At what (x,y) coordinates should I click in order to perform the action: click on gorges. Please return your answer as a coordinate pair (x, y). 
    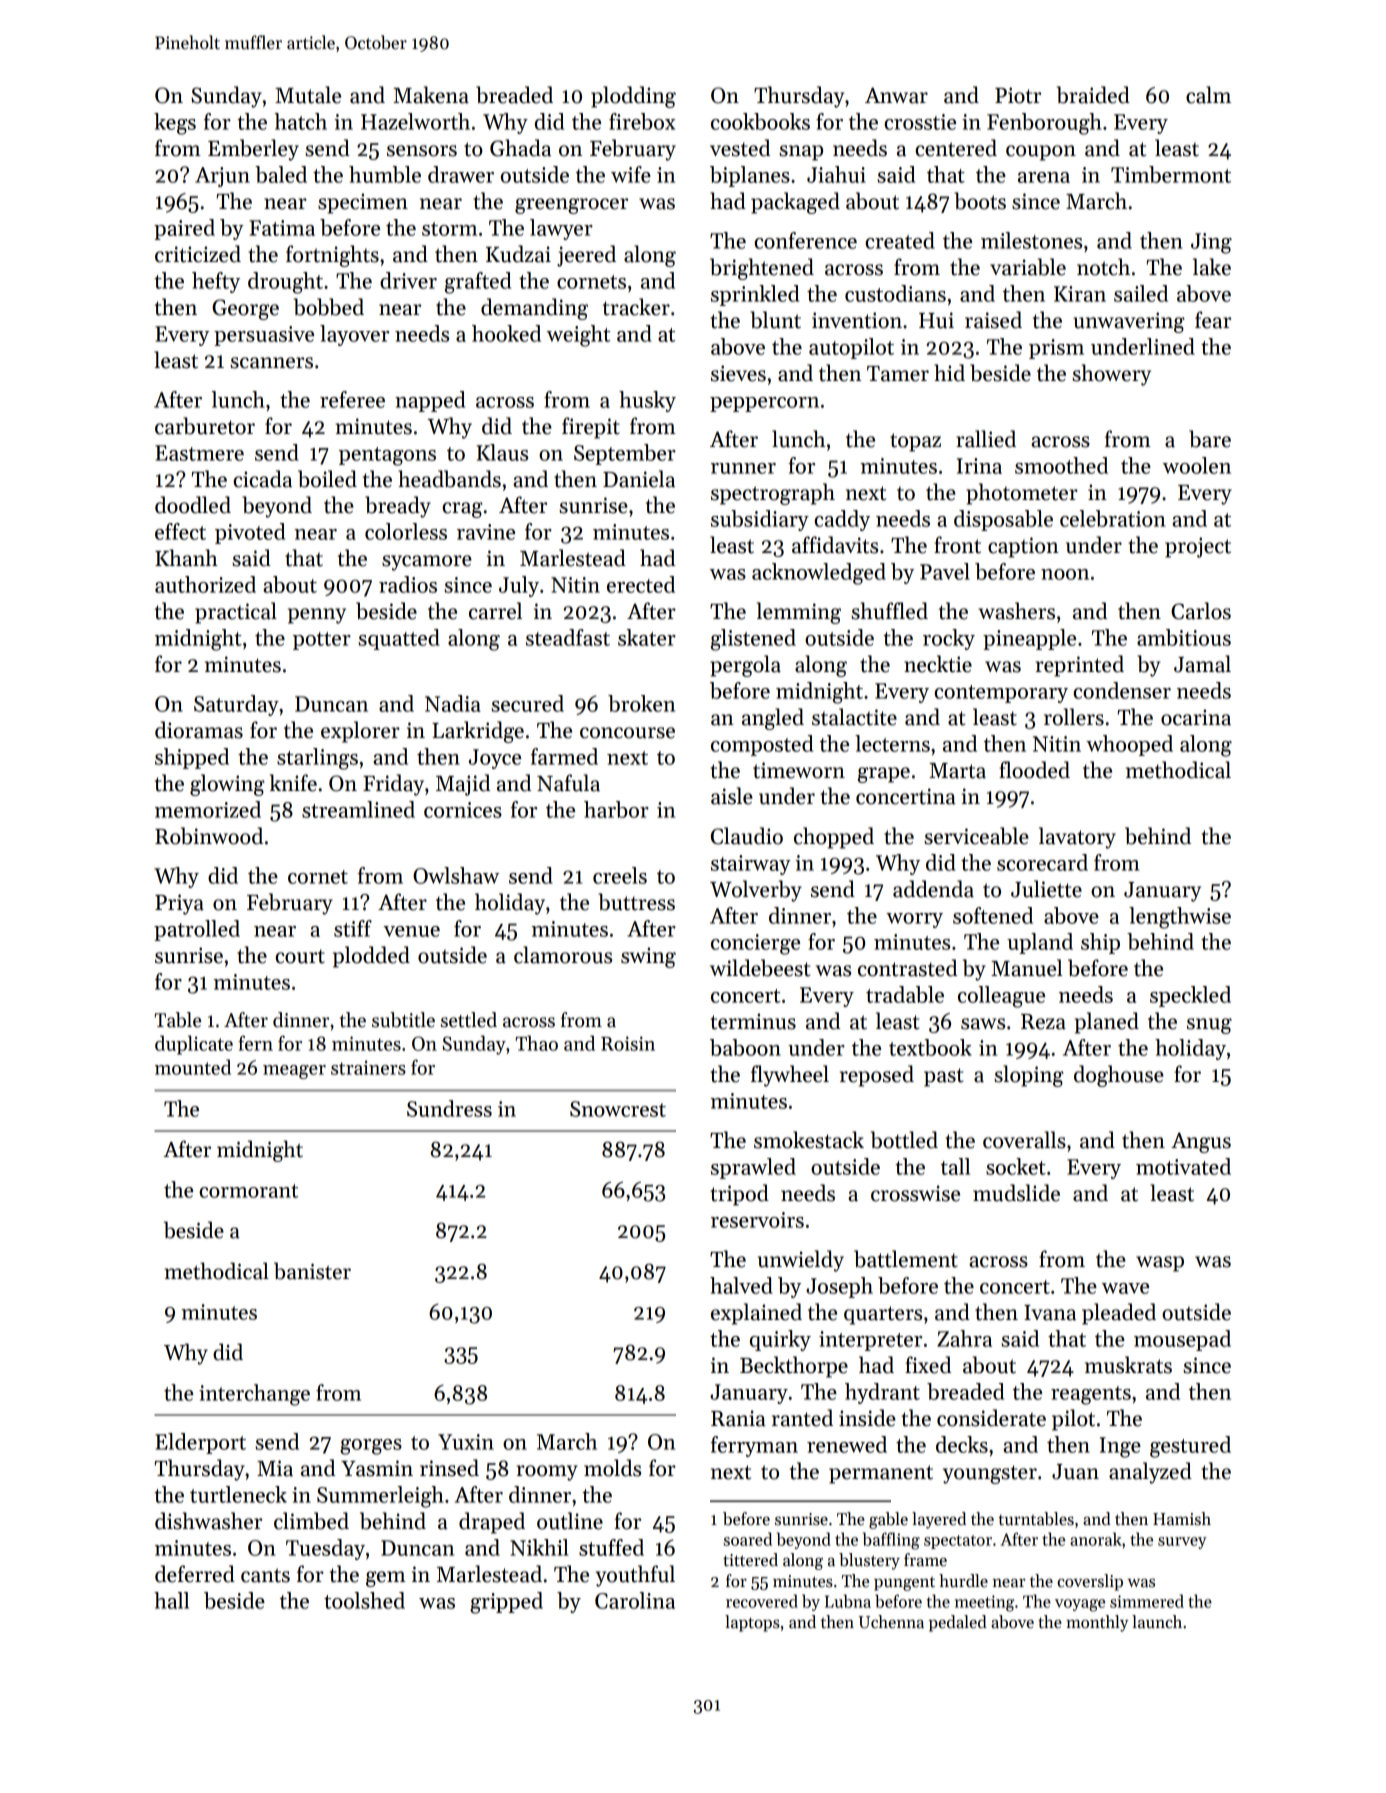
    Looking at the image, I should click on (371, 1447).
